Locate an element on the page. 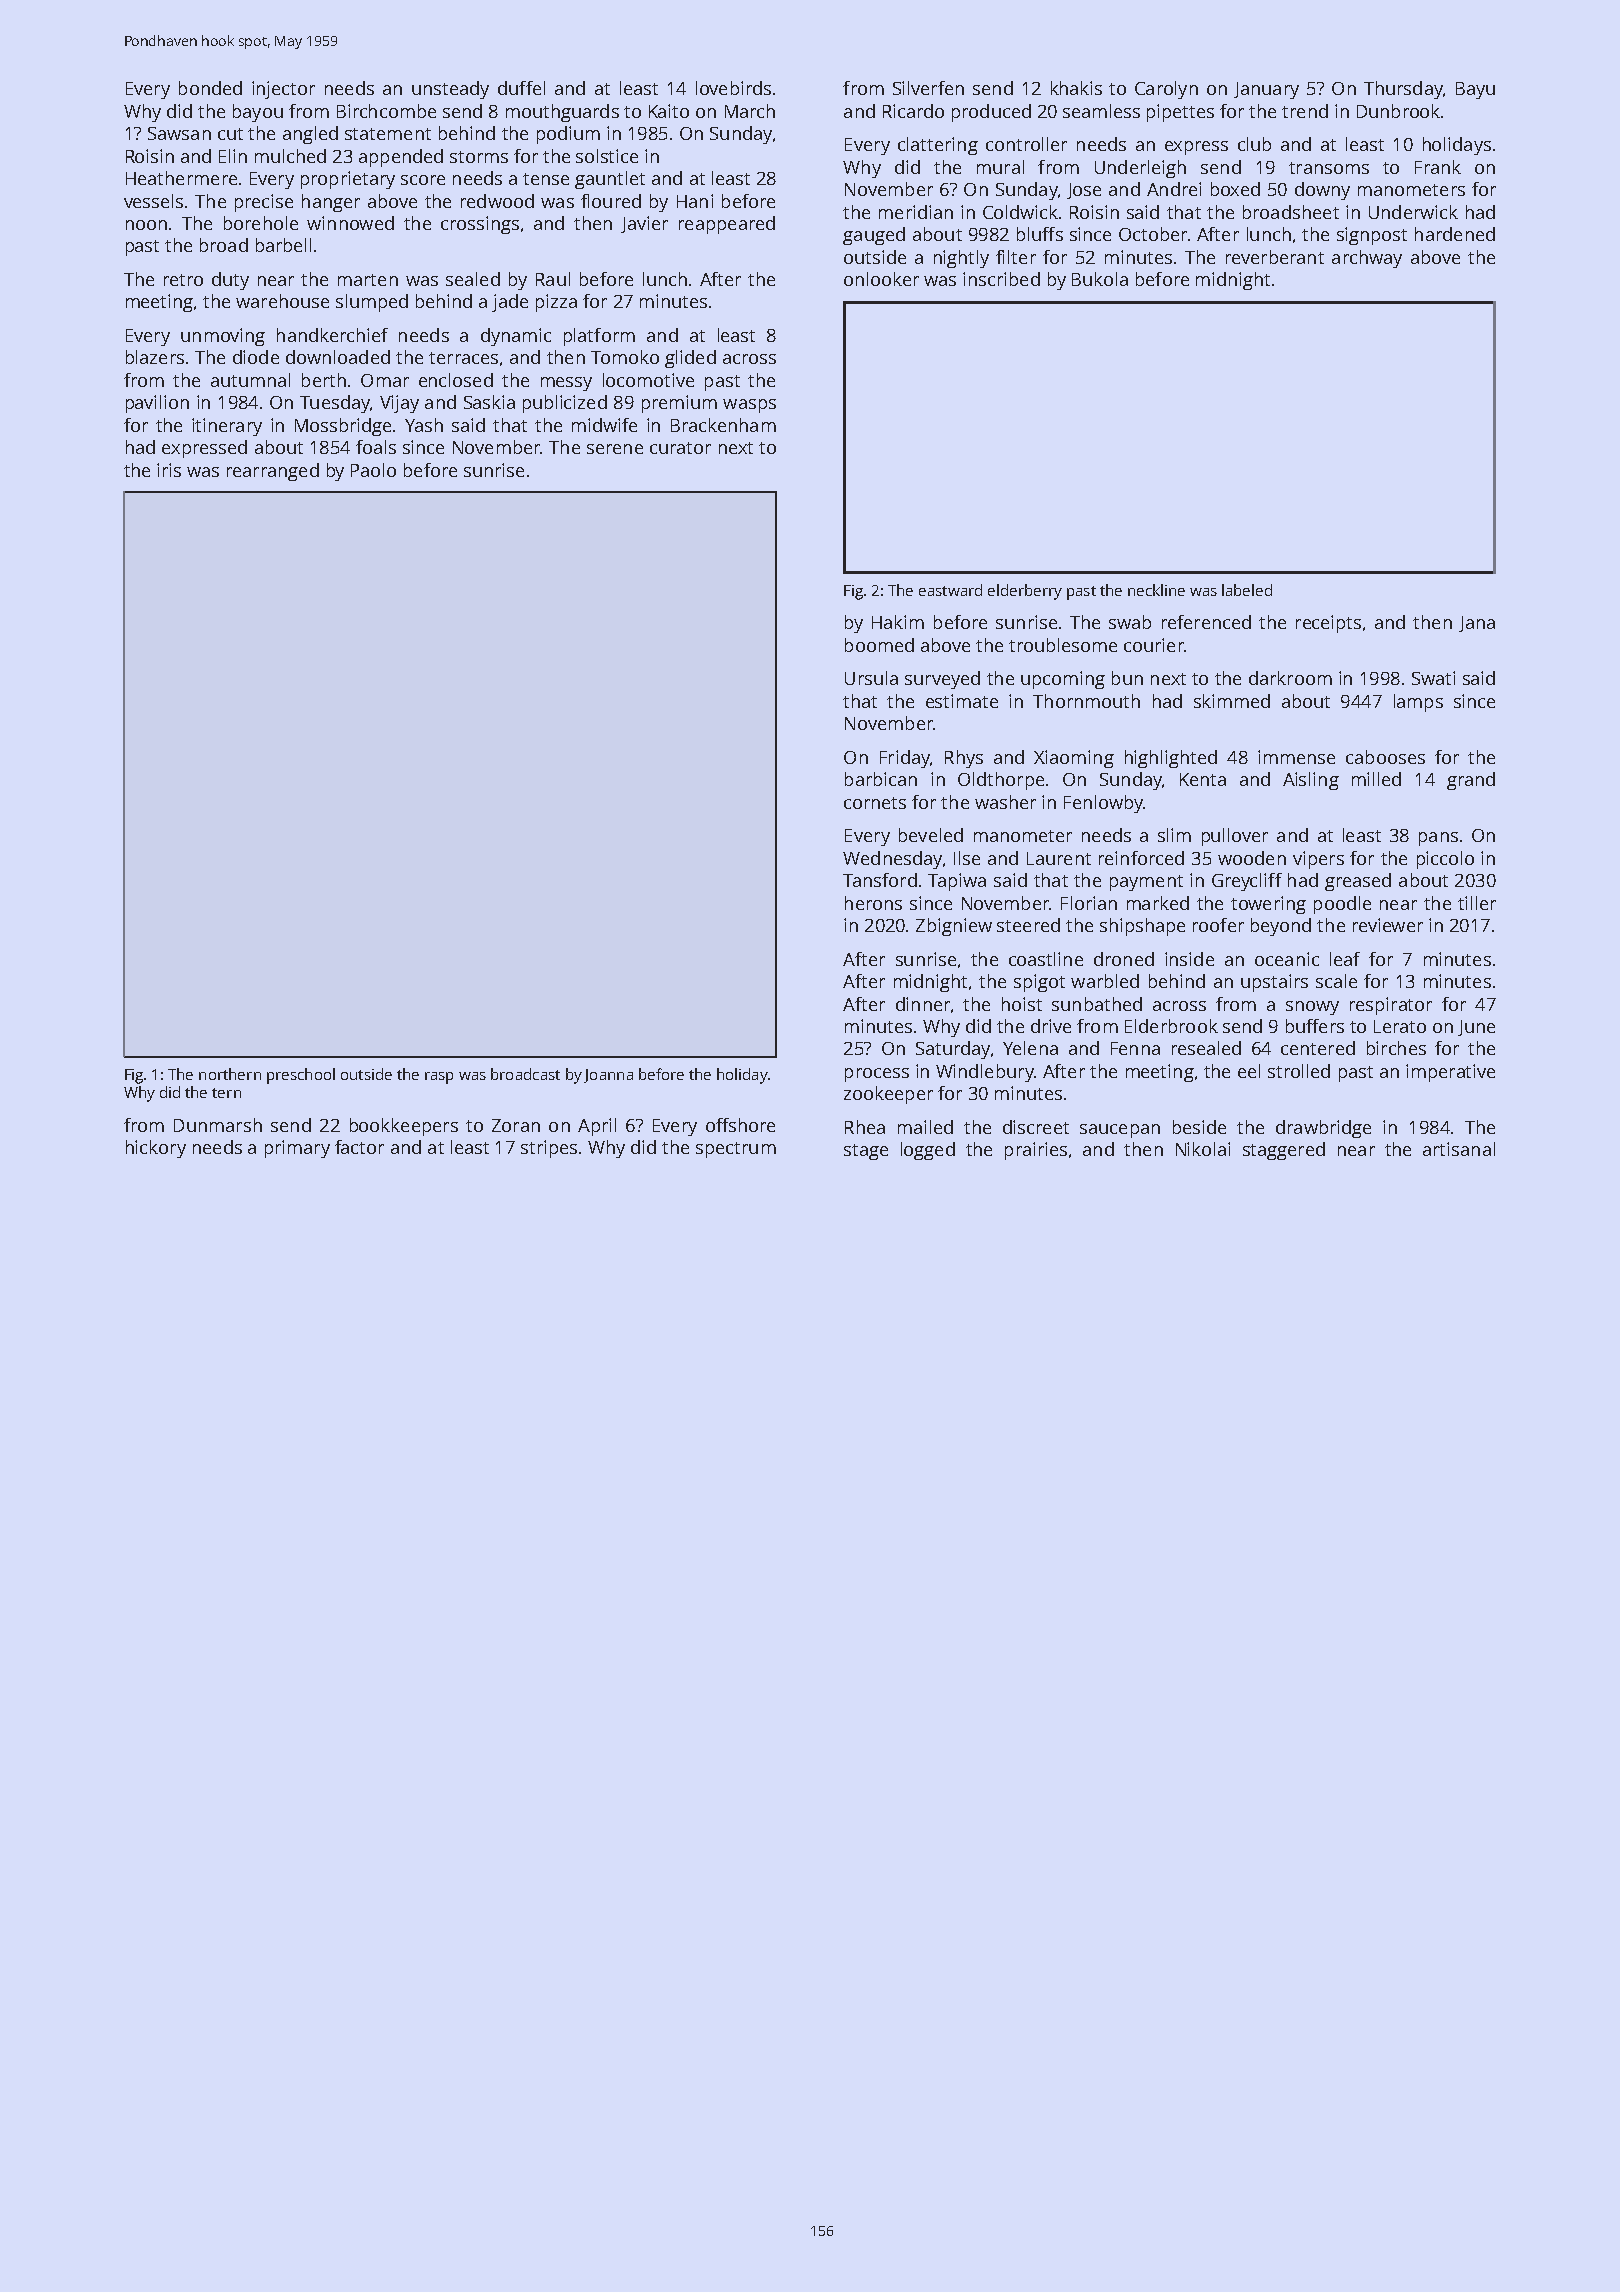 This page has height=2292, width=1620. cornets is located at coordinates (875, 803).
